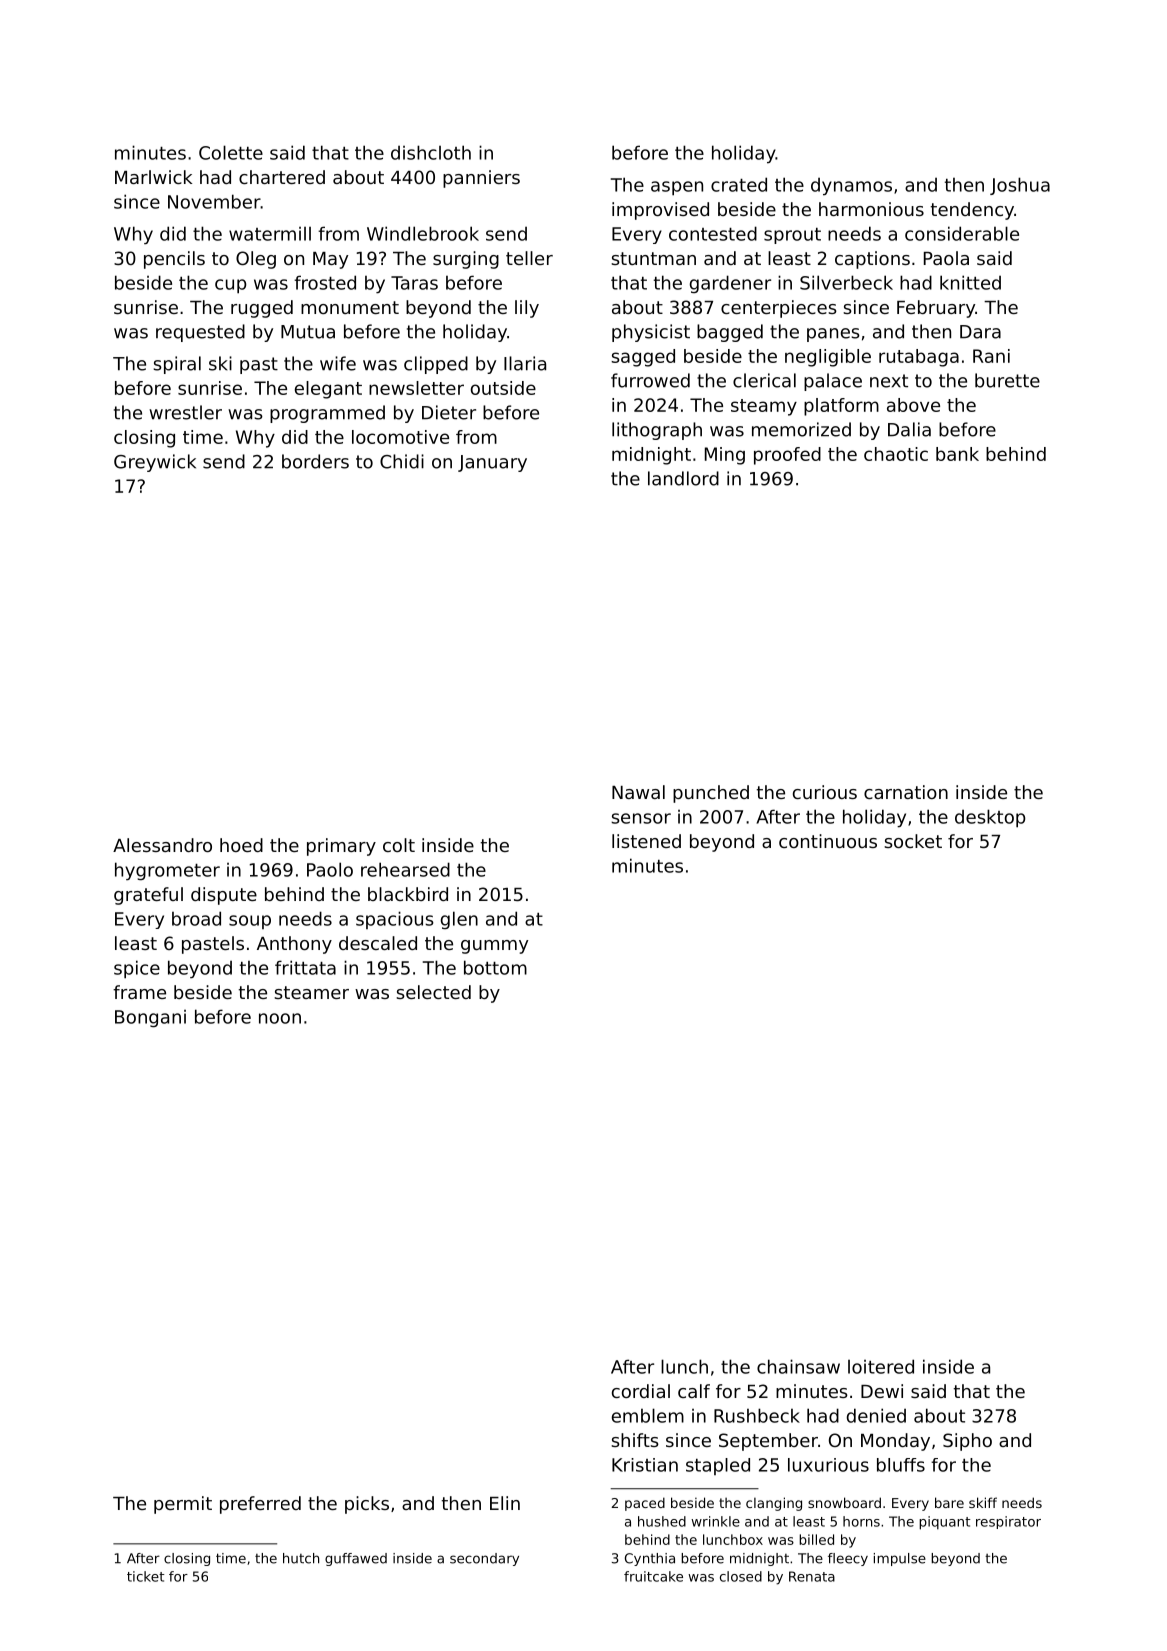  Describe the element at coordinates (145, 1576) in the image. I see `ticket` at that location.
